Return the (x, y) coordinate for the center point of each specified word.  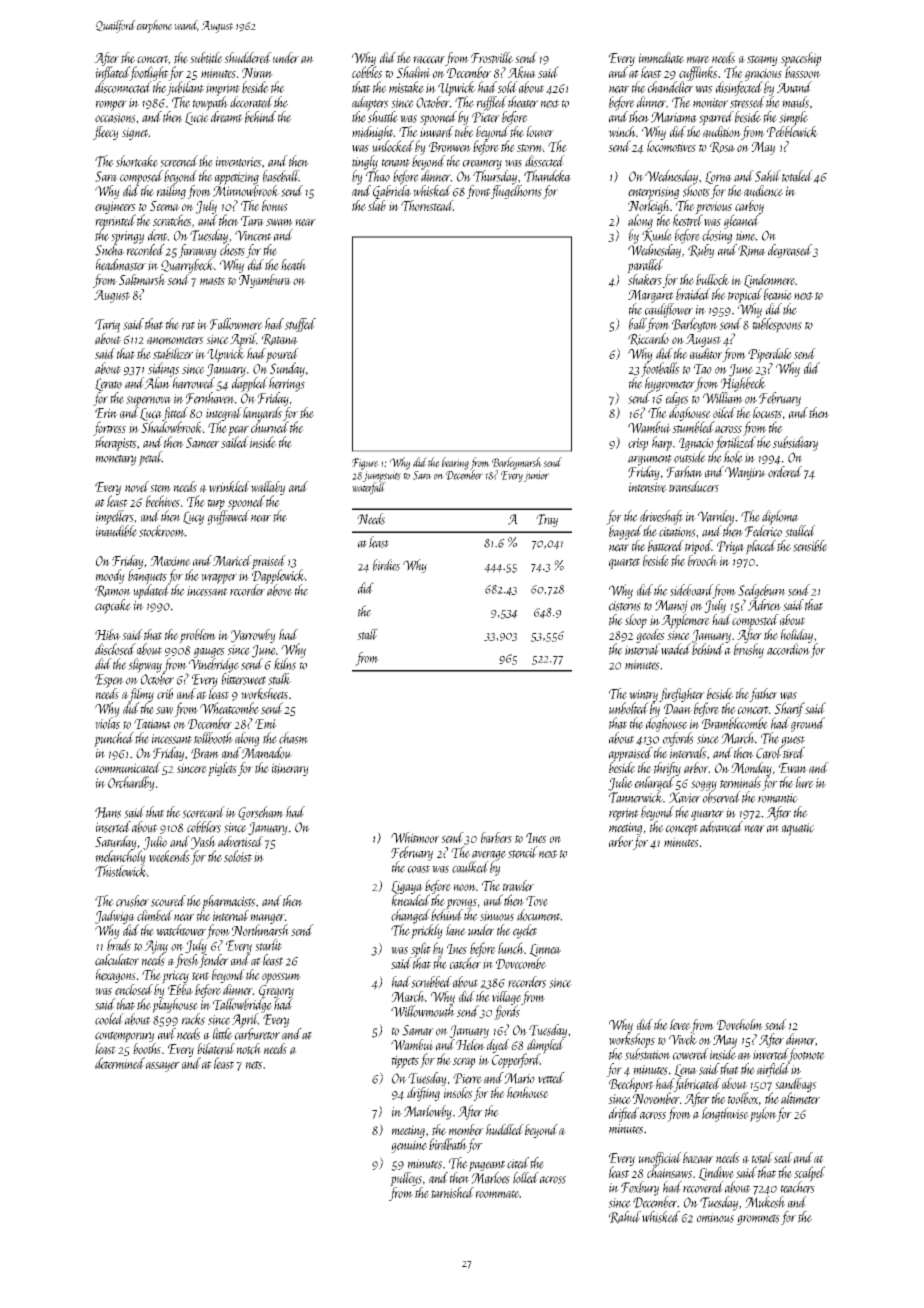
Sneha (109, 250)
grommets (758, 1219)
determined (120, 1063)
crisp (638, 444)
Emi (266, 724)
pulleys (406, 1179)
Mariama (674, 117)
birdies (386, 565)
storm (530, 148)
